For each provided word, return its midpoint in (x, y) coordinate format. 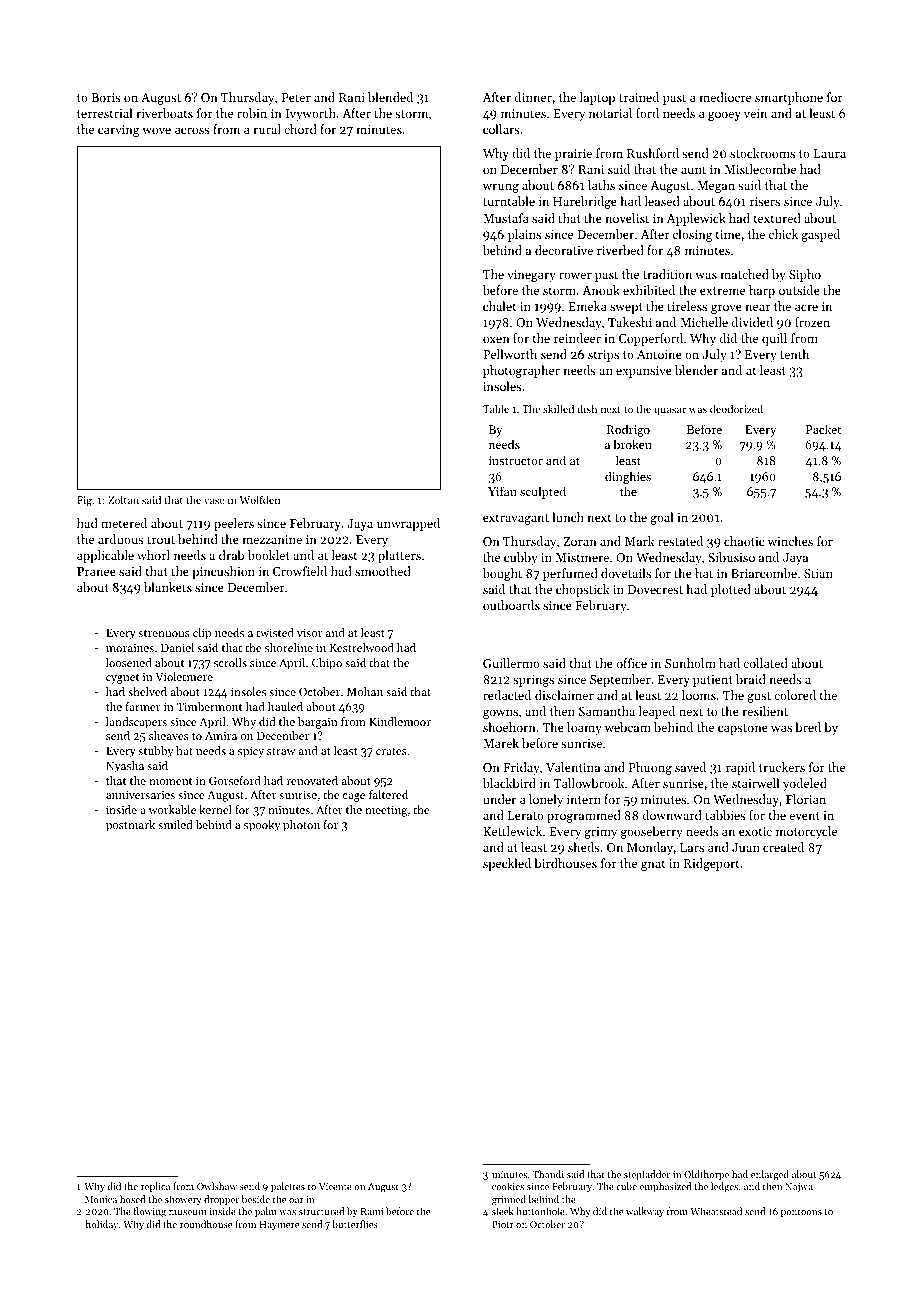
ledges (724, 1187)
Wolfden (260, 499)
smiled (175, 824)
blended (390, 97)
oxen (496, 339)
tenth (794, 354)
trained (639, 97)
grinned (509, 1200)
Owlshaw (217, 1186)
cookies (508, 1186)
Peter (296, 97)
